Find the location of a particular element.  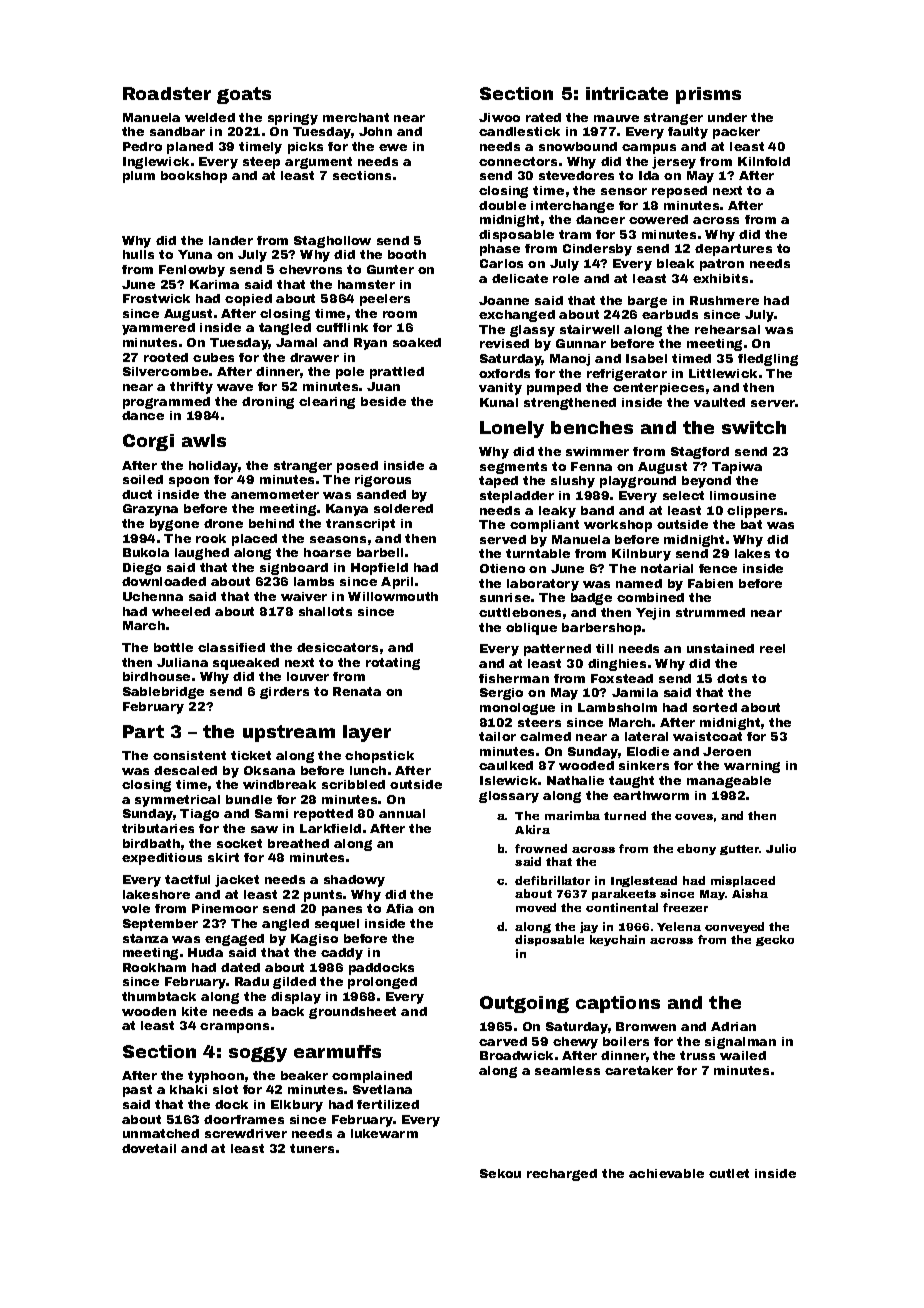

Frostwick is located at coordinates (156, 298).
